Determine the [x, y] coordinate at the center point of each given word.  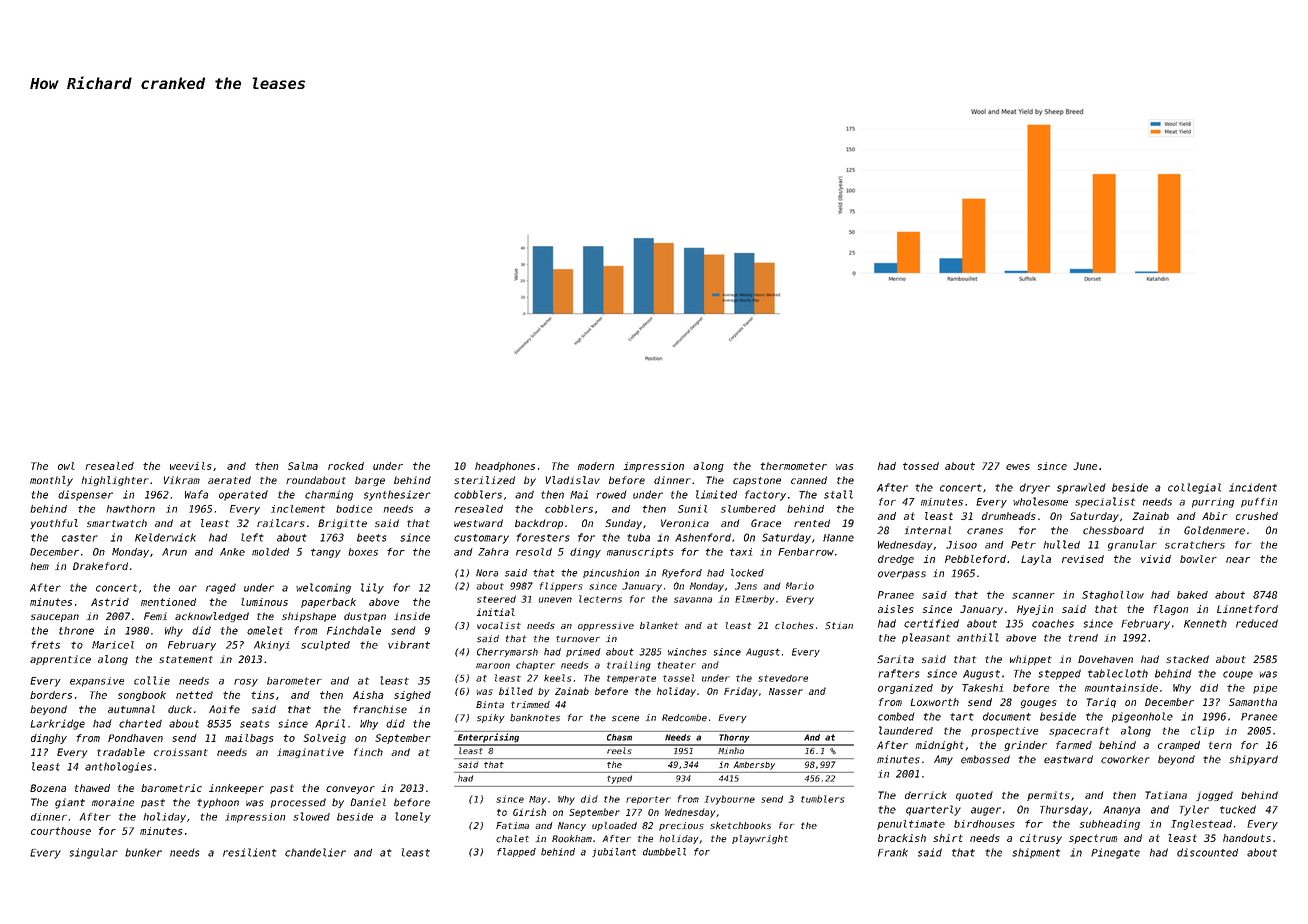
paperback [328, 603]
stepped [1059, 675]
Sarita [895, 659]
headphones [505, 467]
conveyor [350, 790]
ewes [1018, 467]
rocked [346, 466]
